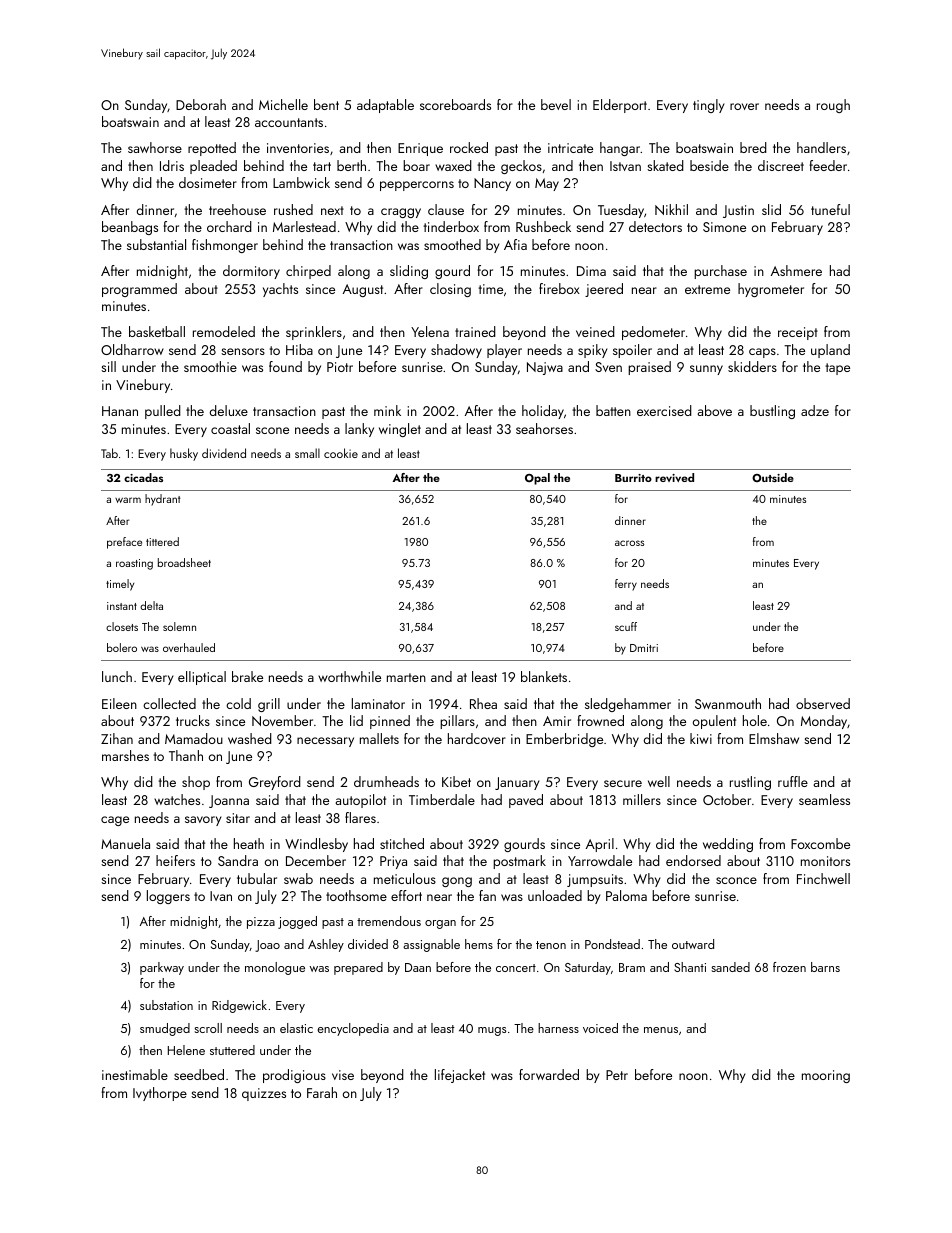 The width and height of the page is (952, 1233). I want to click on Outside, so click(773, 477).
